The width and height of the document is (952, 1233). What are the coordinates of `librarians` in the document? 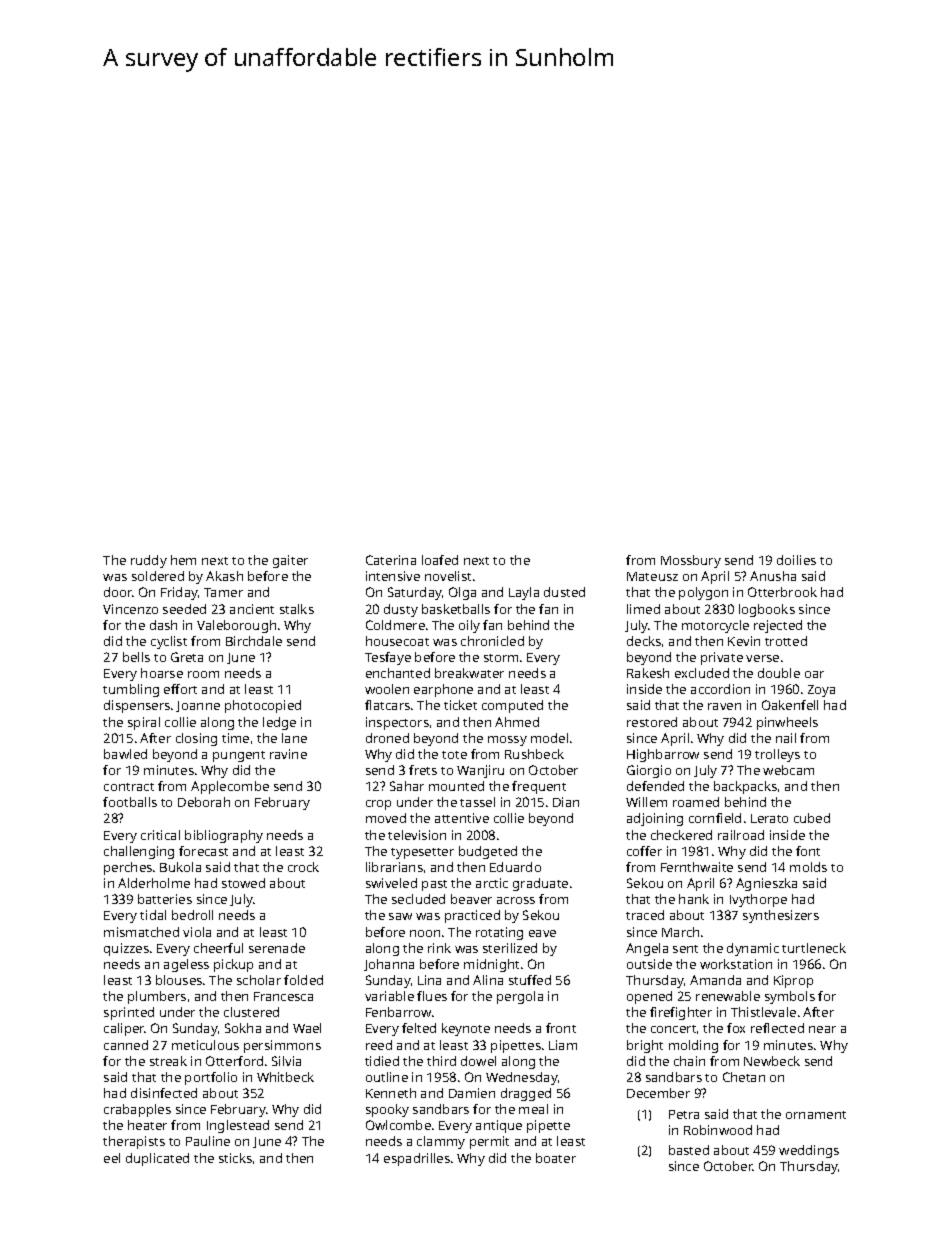 It's located at (394, 867).
